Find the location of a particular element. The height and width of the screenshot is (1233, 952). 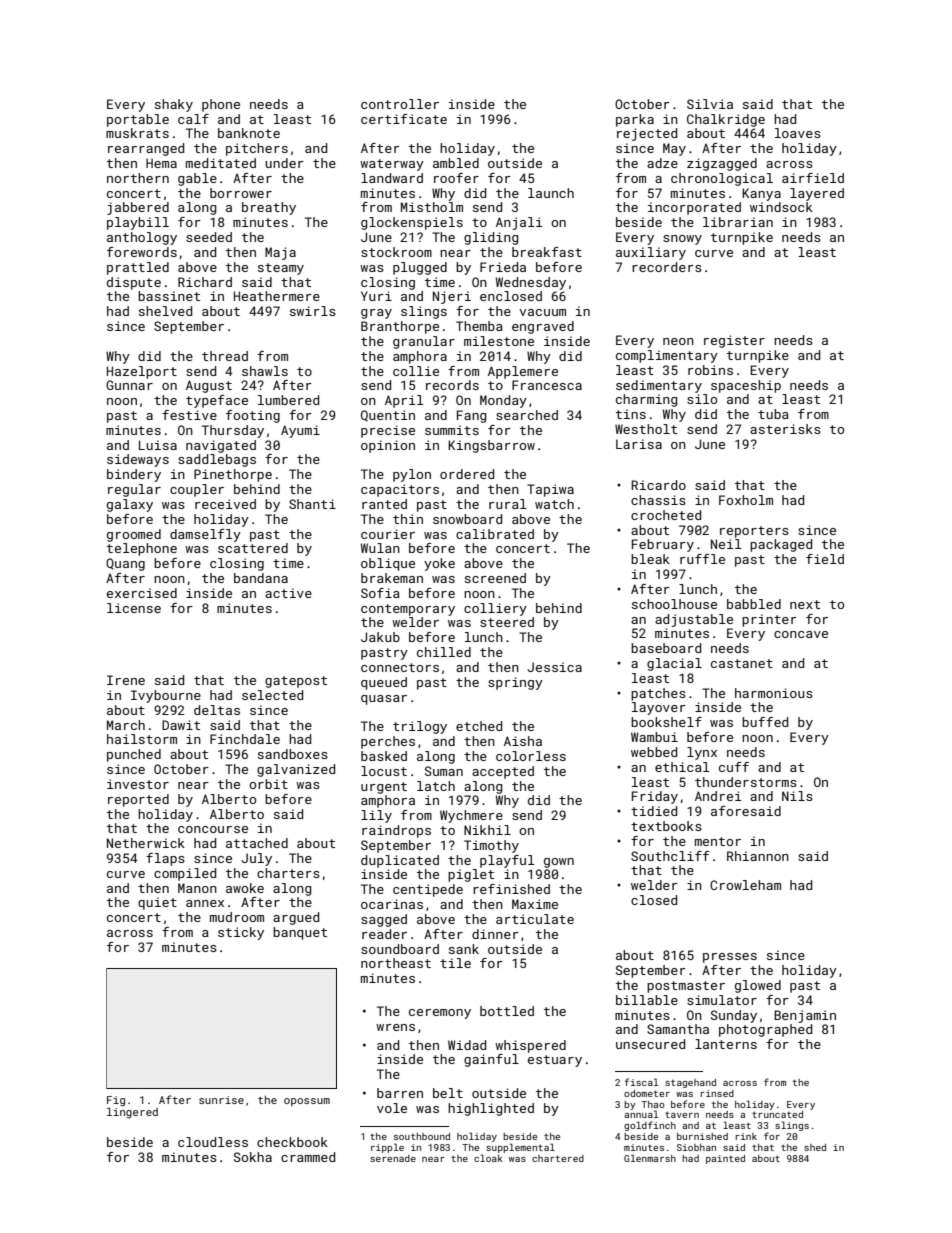

portable is located at coordinates (138, 120).
